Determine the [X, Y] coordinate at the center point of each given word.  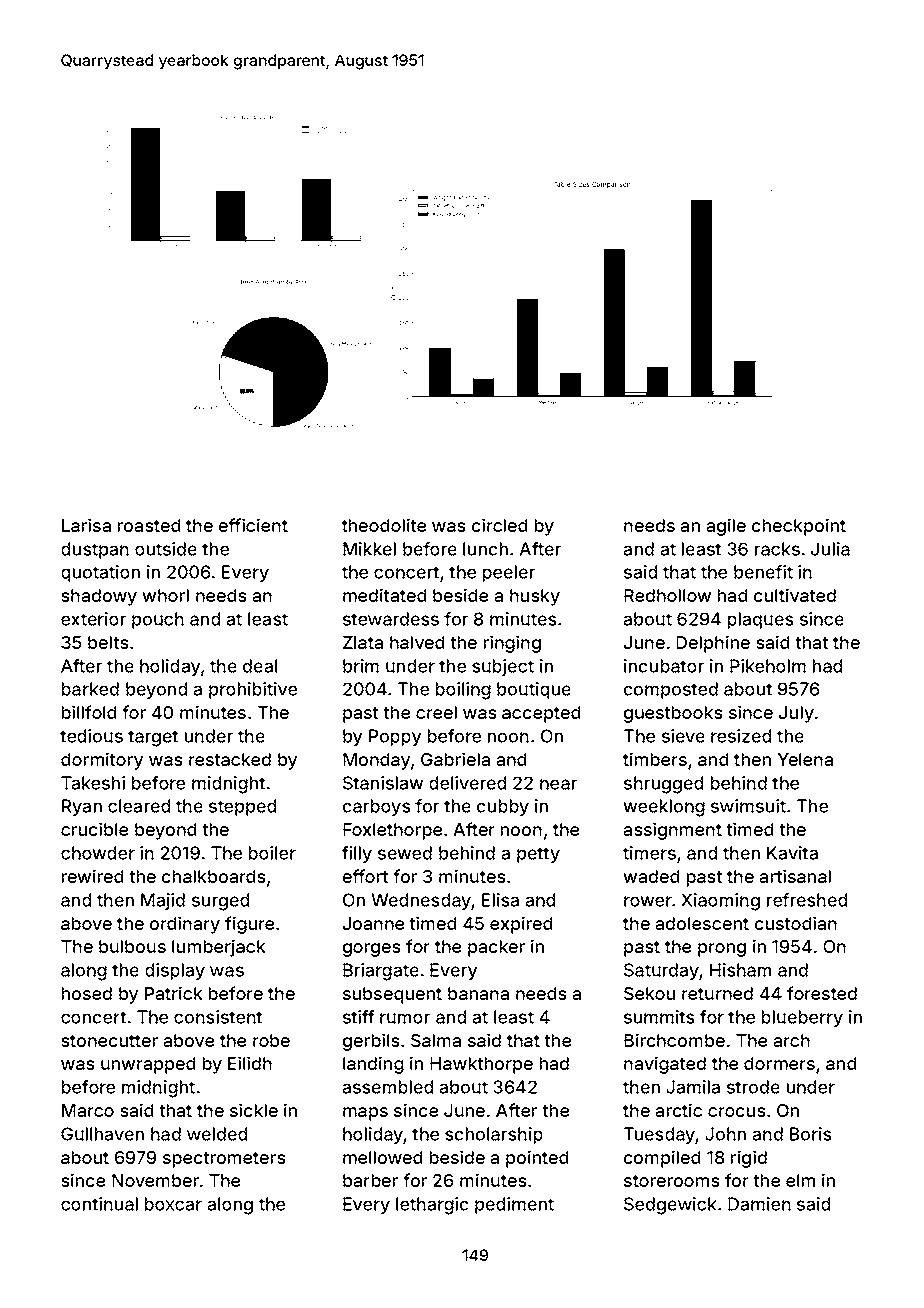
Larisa [86, 525]
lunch [485, 549]
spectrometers [224, 1160]
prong [722, 950]
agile [726, 527]
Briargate [381, 972]
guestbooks [673, 714]
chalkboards [214, 876]
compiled [662, 1159]
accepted [541, 714]
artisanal [795, 876]
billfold [89, 712]
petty [538, 855]
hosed [87, 993]
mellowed [382, 1157]
